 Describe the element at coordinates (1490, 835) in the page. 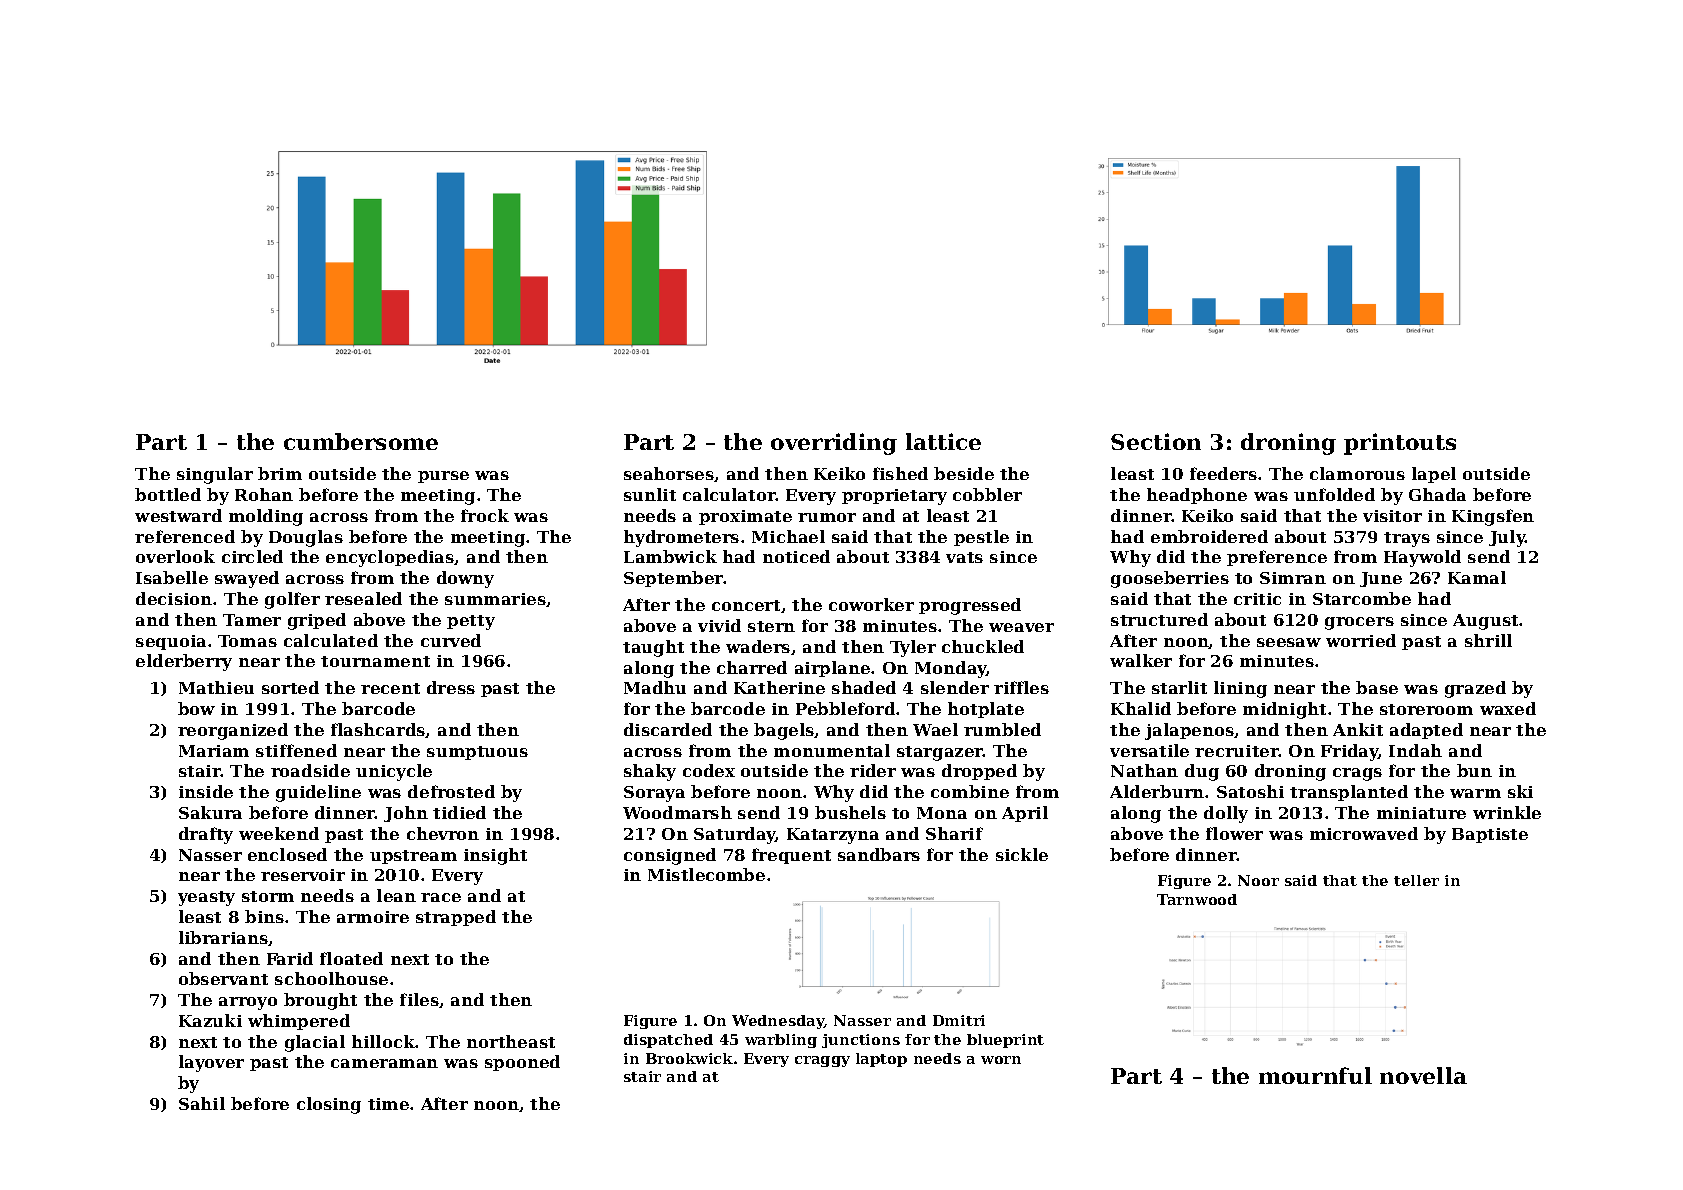

I see `Baptiste` at that location.
